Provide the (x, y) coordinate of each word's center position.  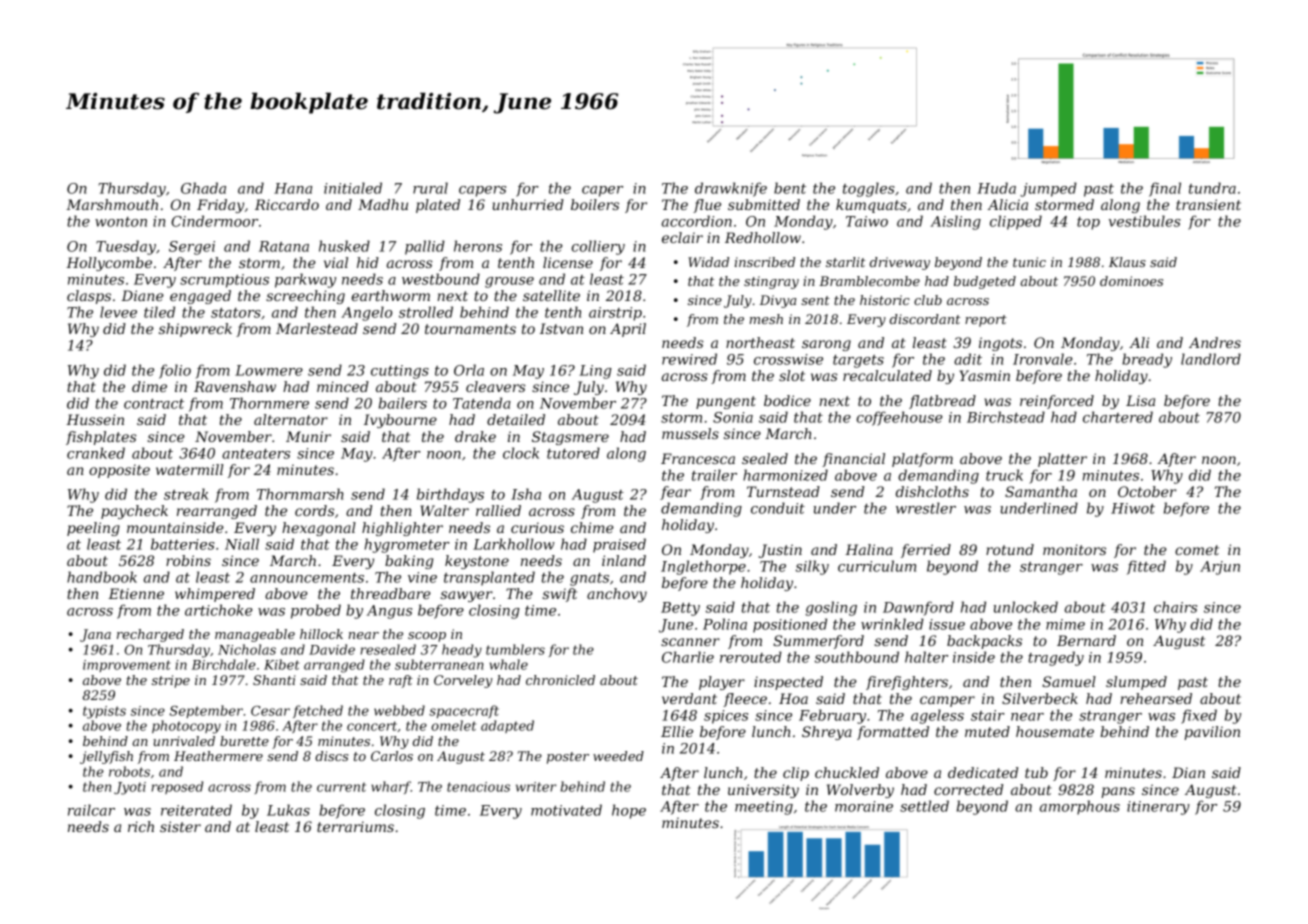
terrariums (355, 826)
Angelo (366, 313)
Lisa (1140, 400)
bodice (787, 400)
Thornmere (269, 403)
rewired (689, 359)
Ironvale (1043, 359)
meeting (764, 808)
